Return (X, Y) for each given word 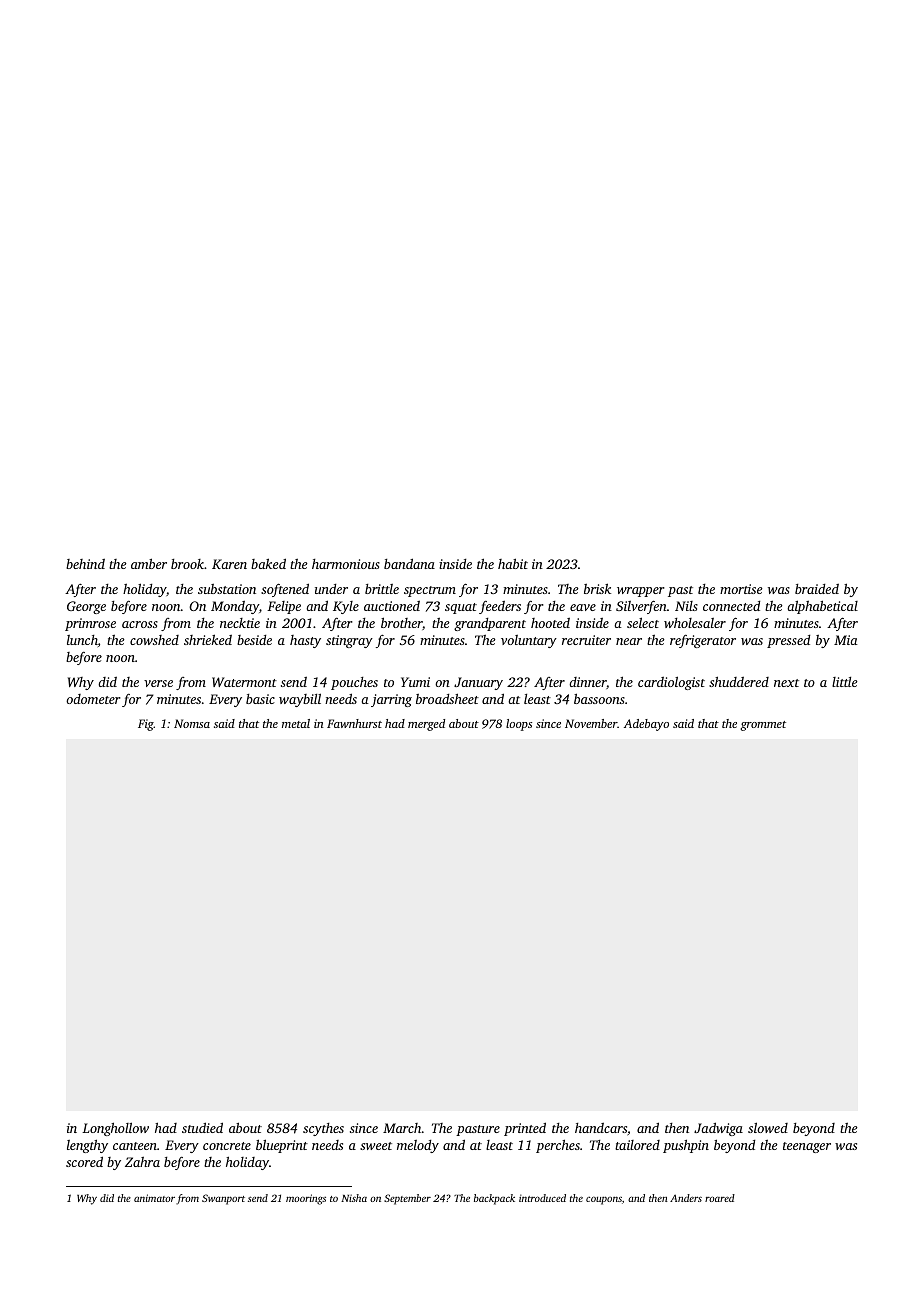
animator (154, 1198)
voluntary (529, 641)
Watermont (244, 682)
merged (426, 725)
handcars (601, 1128)
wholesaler (695, 623)
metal (296, 723)
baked (268, 563)
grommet (763, 726)
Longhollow (115, 1129)
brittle (382, 589)
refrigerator (703, 641)
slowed (768, 1127)
